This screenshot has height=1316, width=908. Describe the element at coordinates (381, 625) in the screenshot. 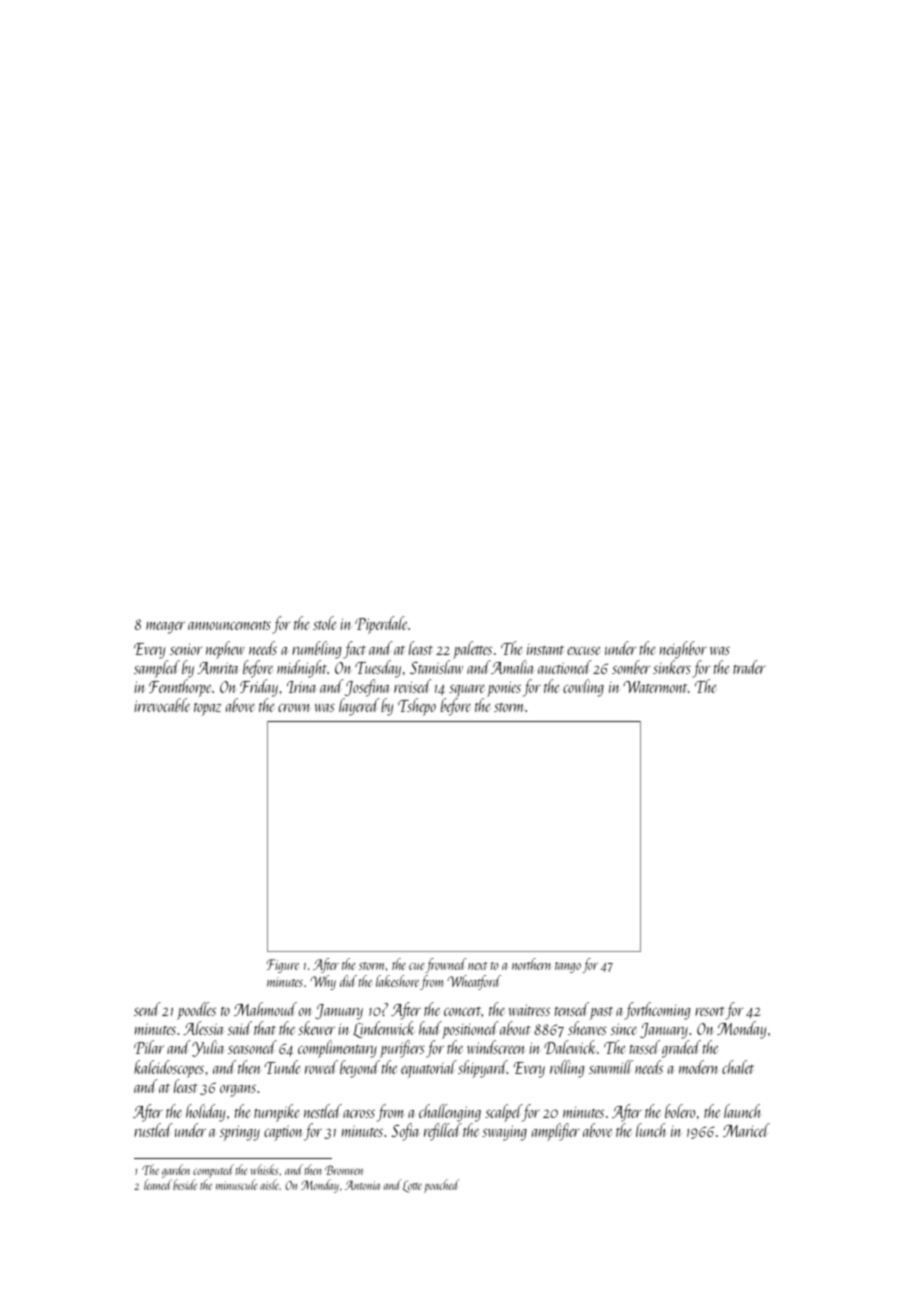

I see `Piperdale` at that location.
